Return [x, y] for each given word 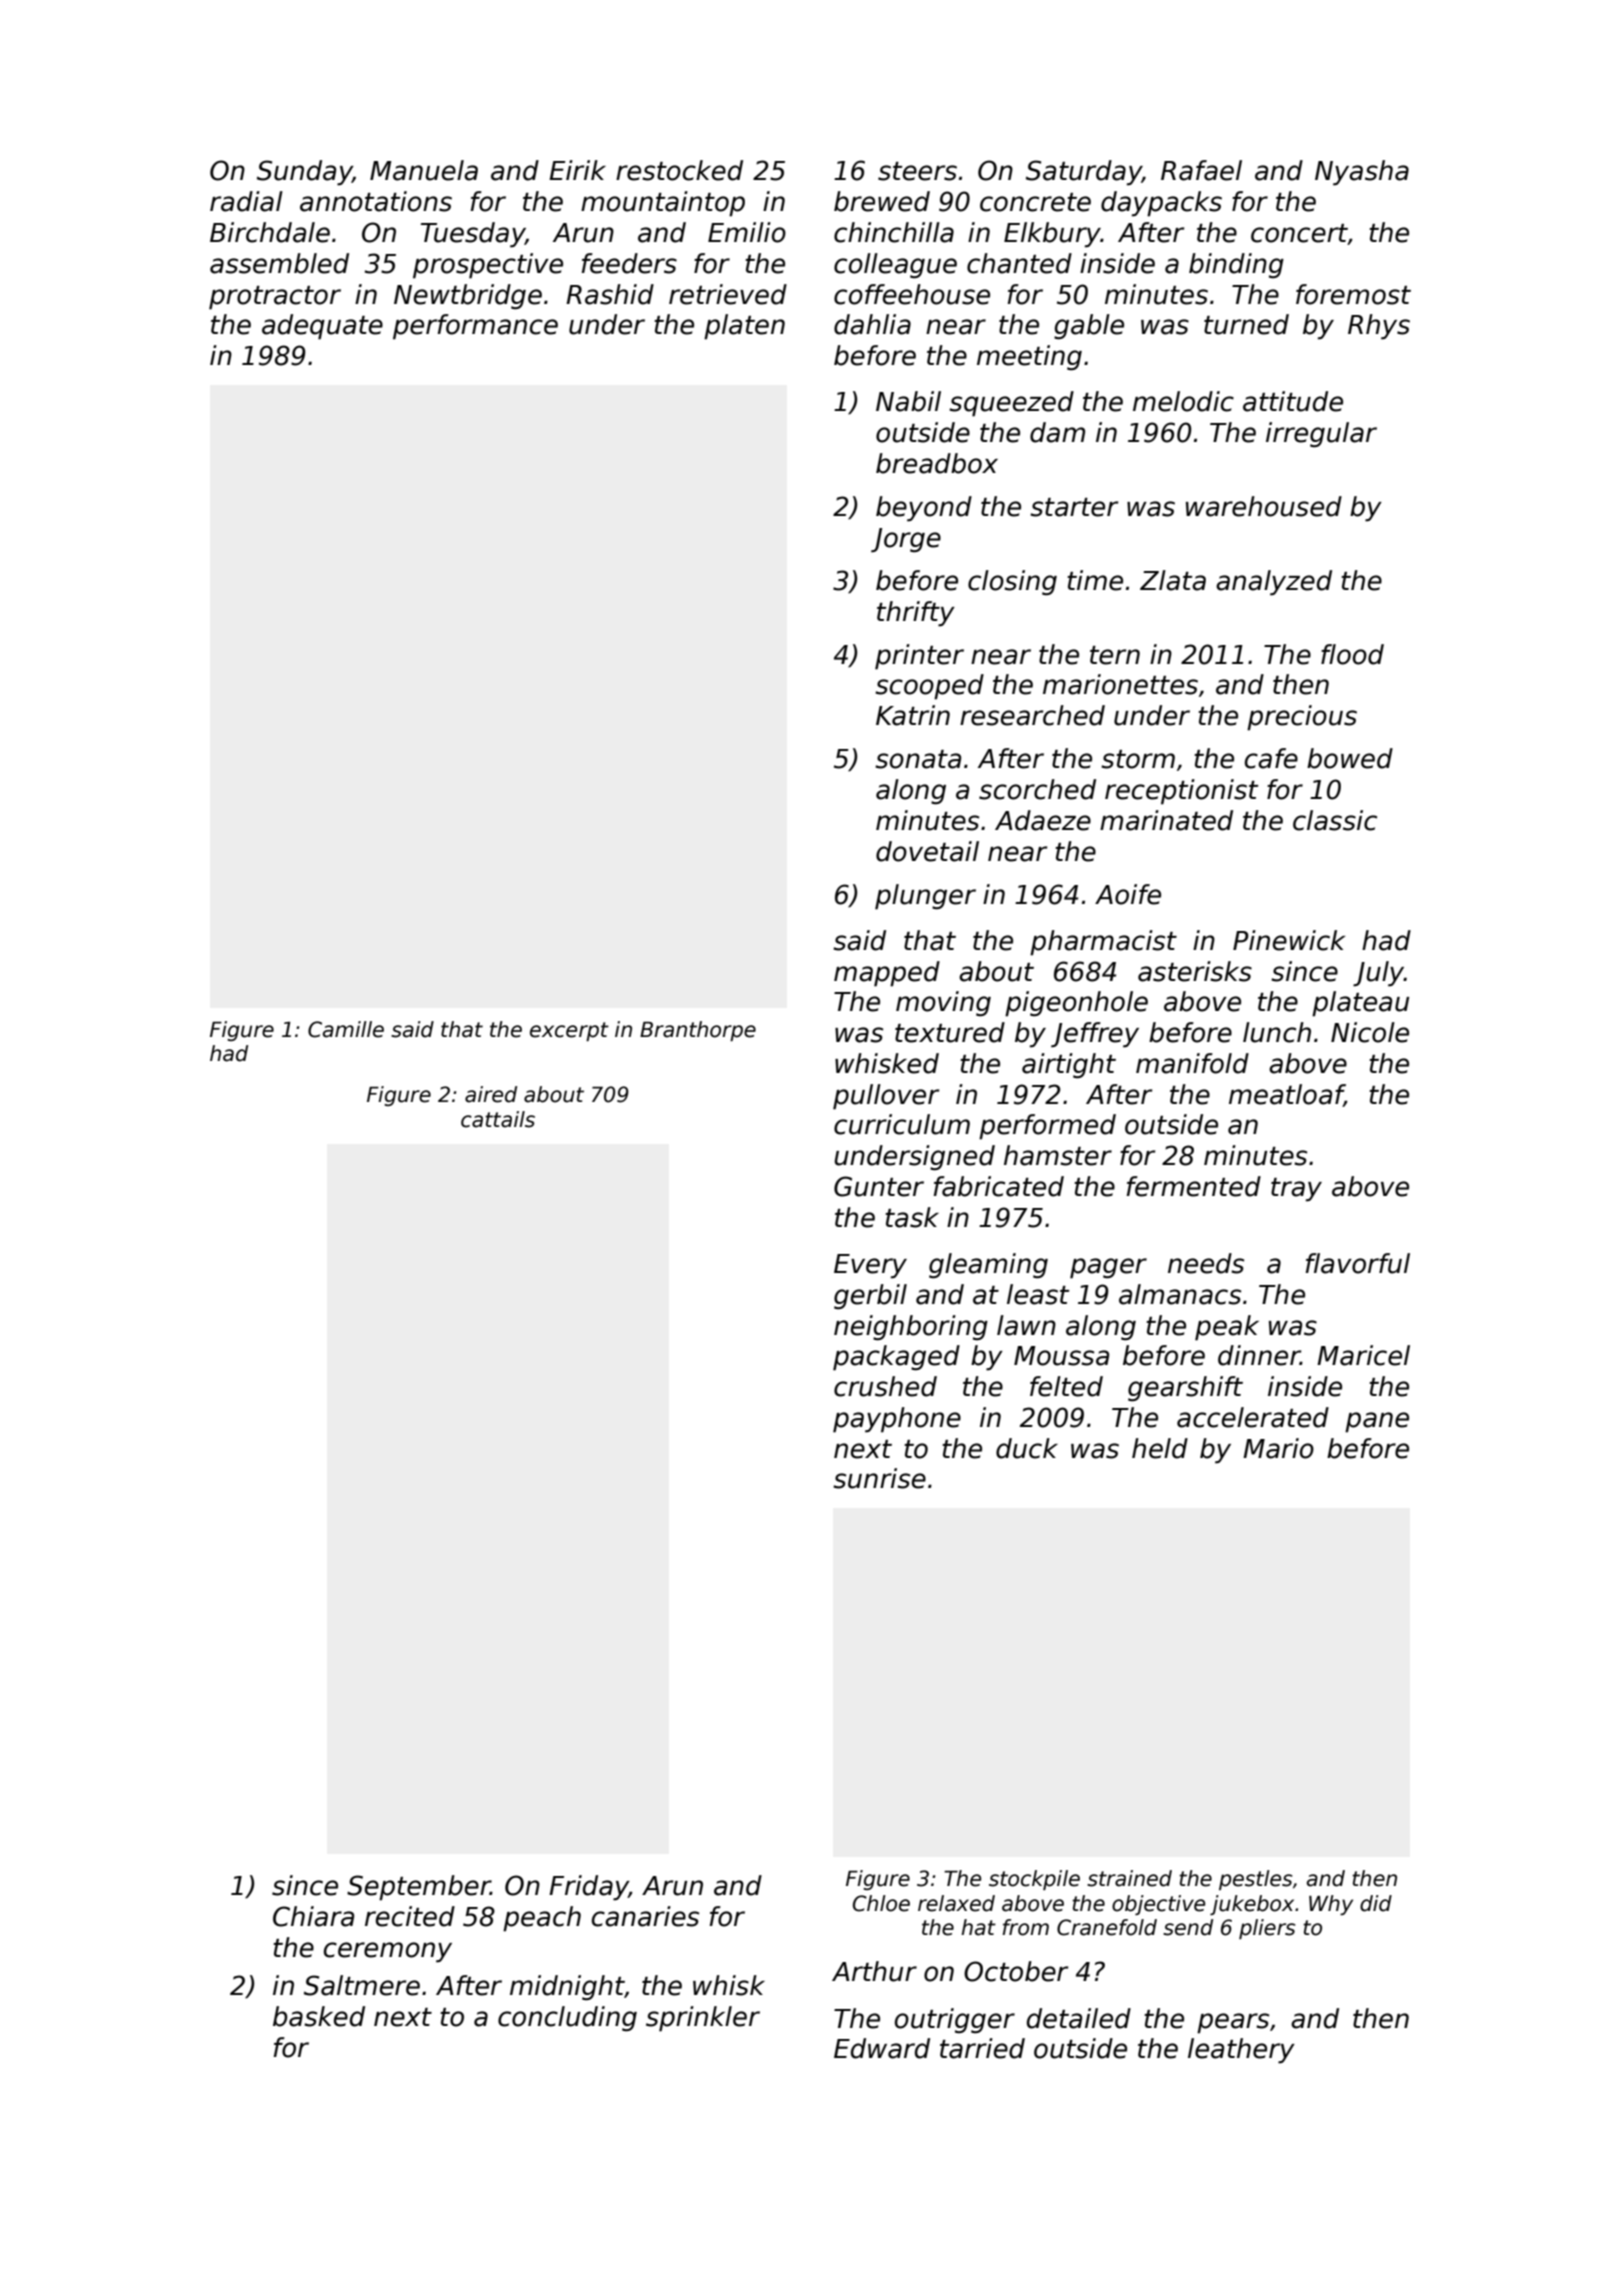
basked [319, 2016]
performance [475, 327]
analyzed [1274, 583]
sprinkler [703, 2019]
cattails [498, 1119]
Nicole [1370, 1032]
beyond [924, 509]
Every [870, 1266]
